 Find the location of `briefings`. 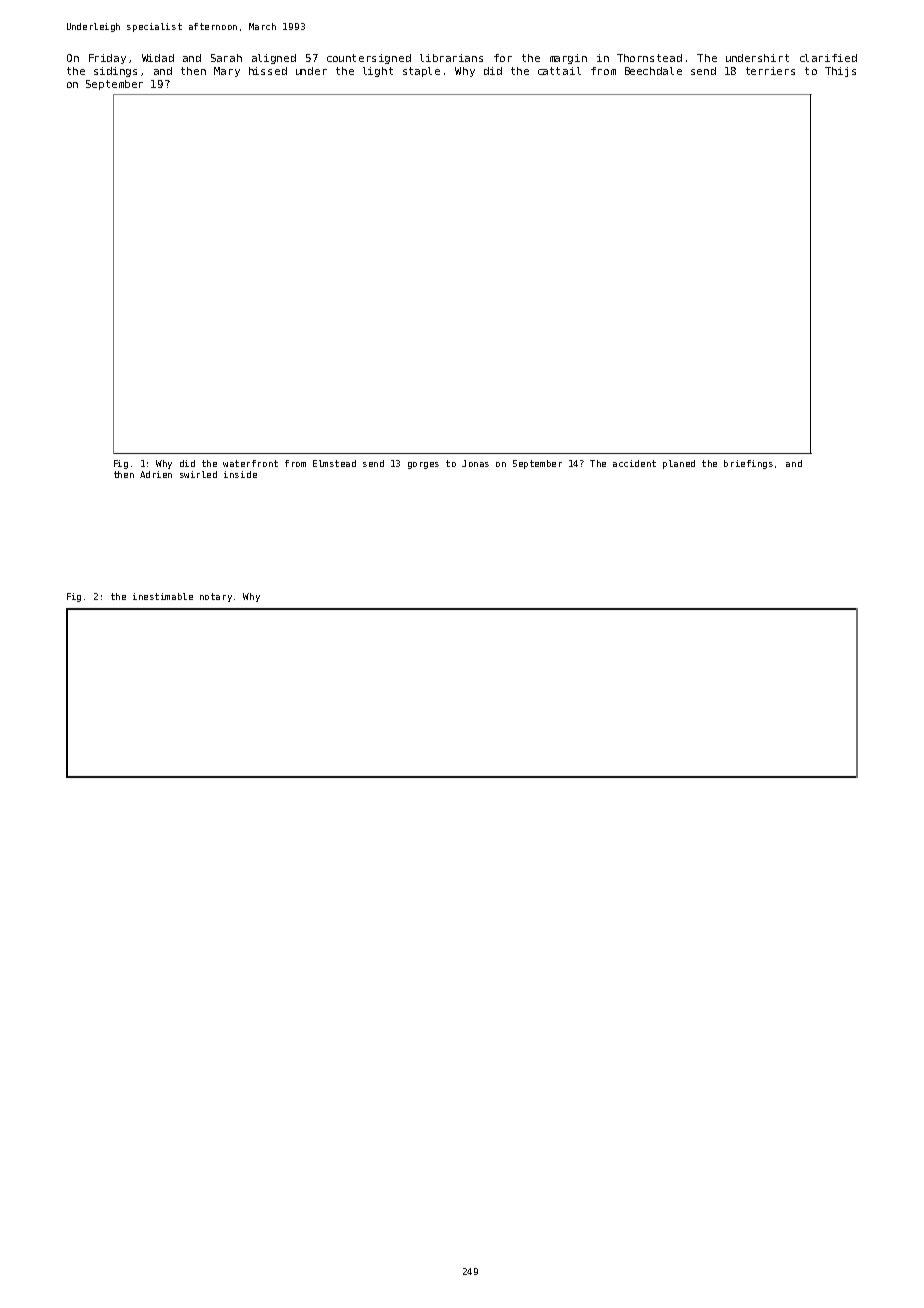

briefings is located at coordinates (748, 464).
